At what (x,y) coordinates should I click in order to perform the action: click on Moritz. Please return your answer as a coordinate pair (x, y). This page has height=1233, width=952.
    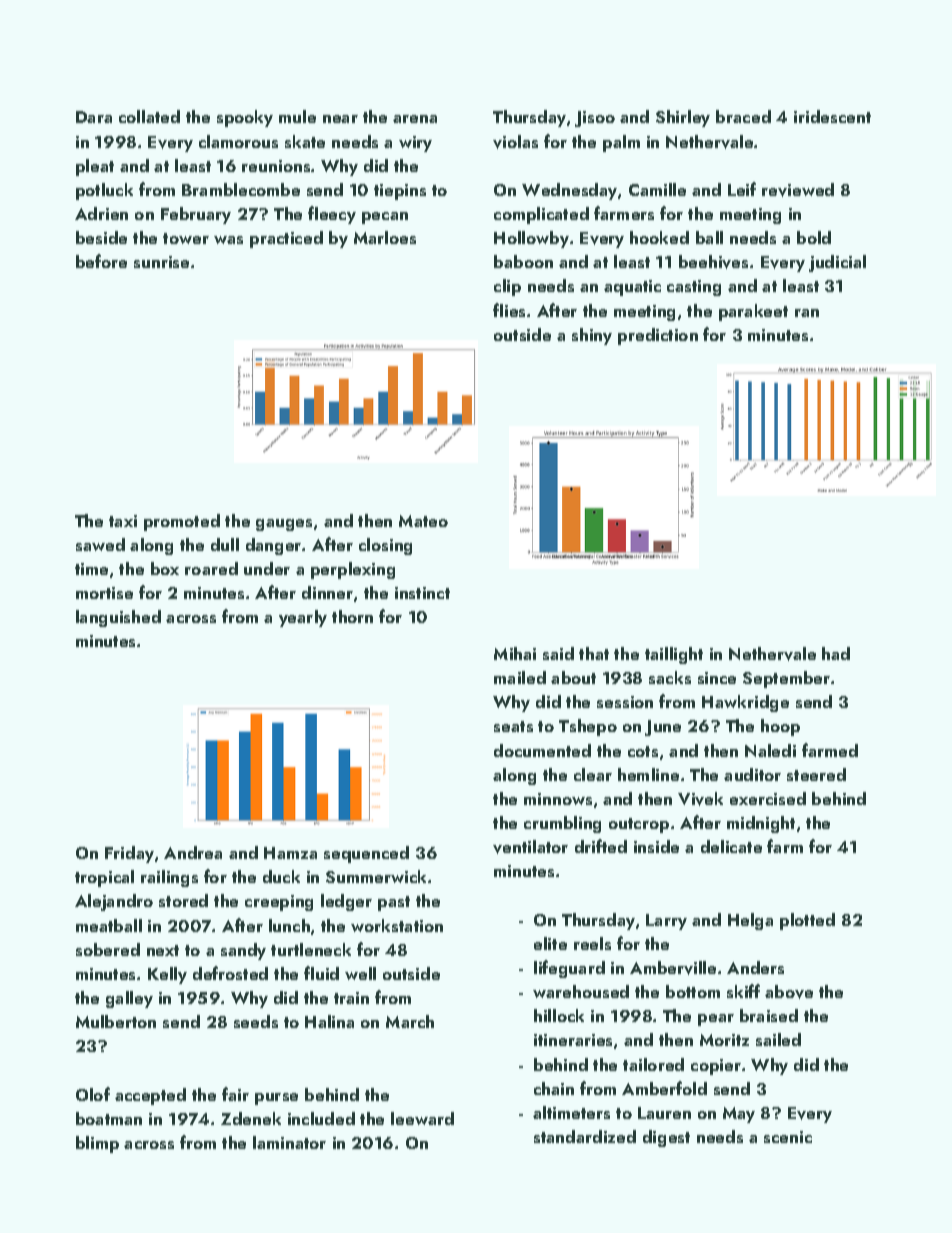
    Looking at the image, I should click on (724, 1040).
